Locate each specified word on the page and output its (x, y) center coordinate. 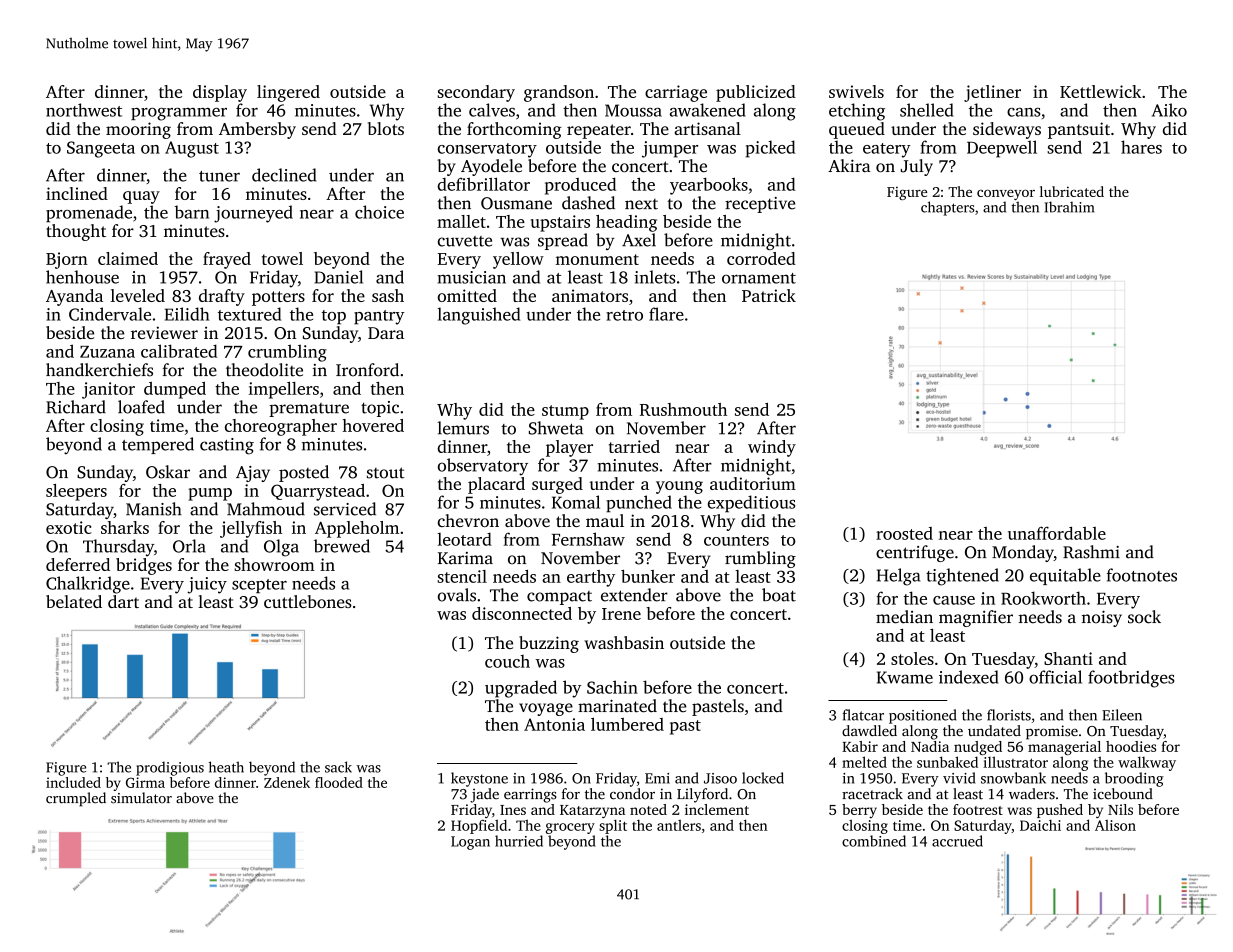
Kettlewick (1100, 91)
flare (666, 314)
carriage (676, 93)
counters (736, 540)
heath (226, 767)
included (73, 782)
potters (278, 298)
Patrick (769, 295)
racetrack (872, 794)
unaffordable (1057, 533)
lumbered (627, 724)
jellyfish (251, 529)
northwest (84, 110)
